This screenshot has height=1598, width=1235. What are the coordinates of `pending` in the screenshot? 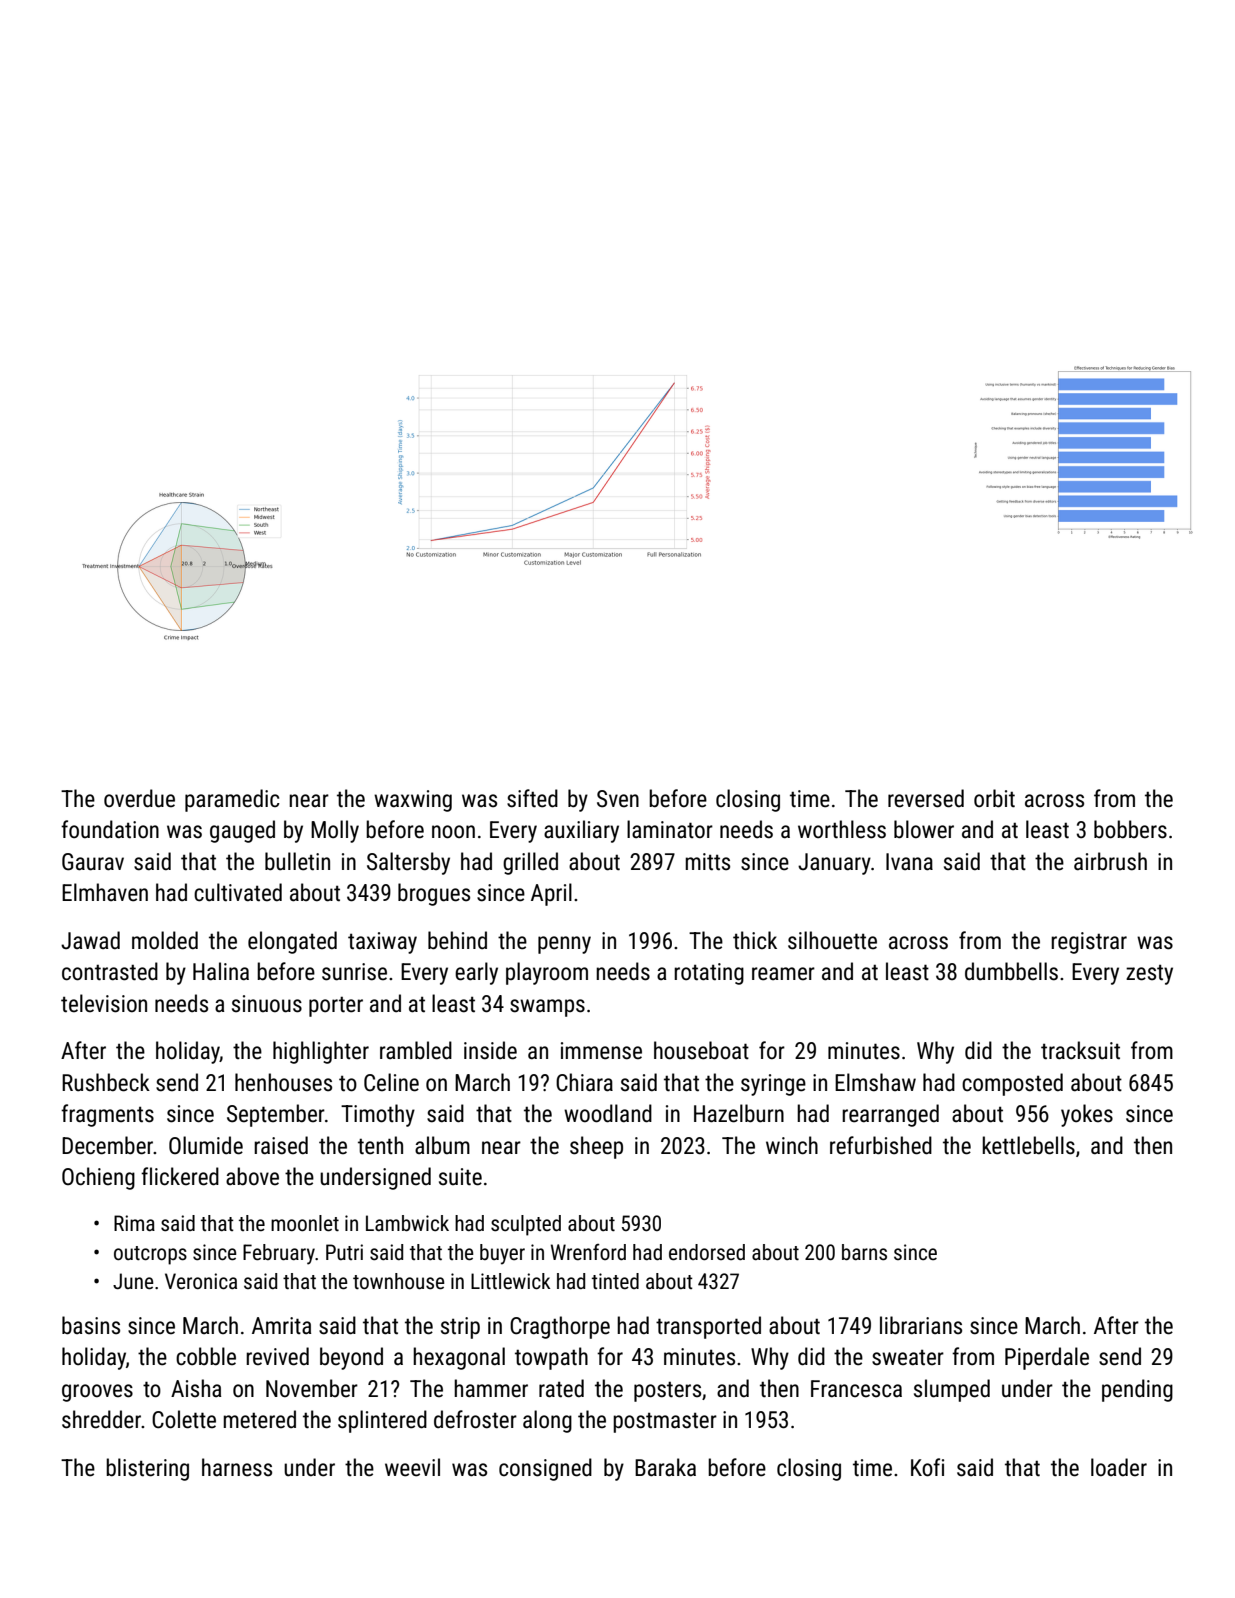 It's located at (1137, 1390).
